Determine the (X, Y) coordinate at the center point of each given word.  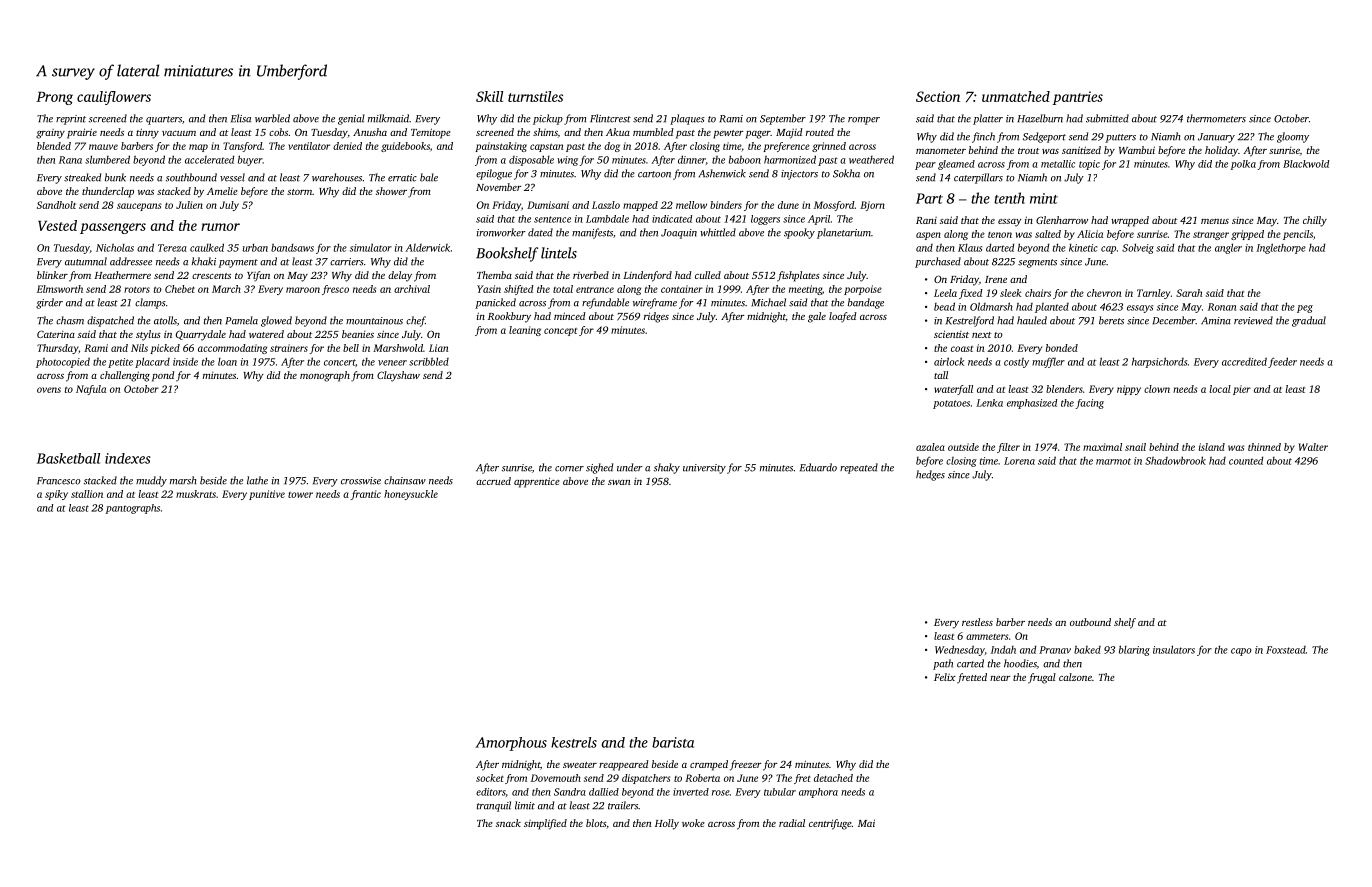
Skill (489, 96)
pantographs (133, 509)
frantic (365, 495)
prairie (82, 133)
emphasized (1032, 404)
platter (988, 119)
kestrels (574, 742)
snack (508, 823)
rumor (220, 227)
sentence (552, 219)
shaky (667, 468)
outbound (1090, 622)
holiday (1221, 151)
